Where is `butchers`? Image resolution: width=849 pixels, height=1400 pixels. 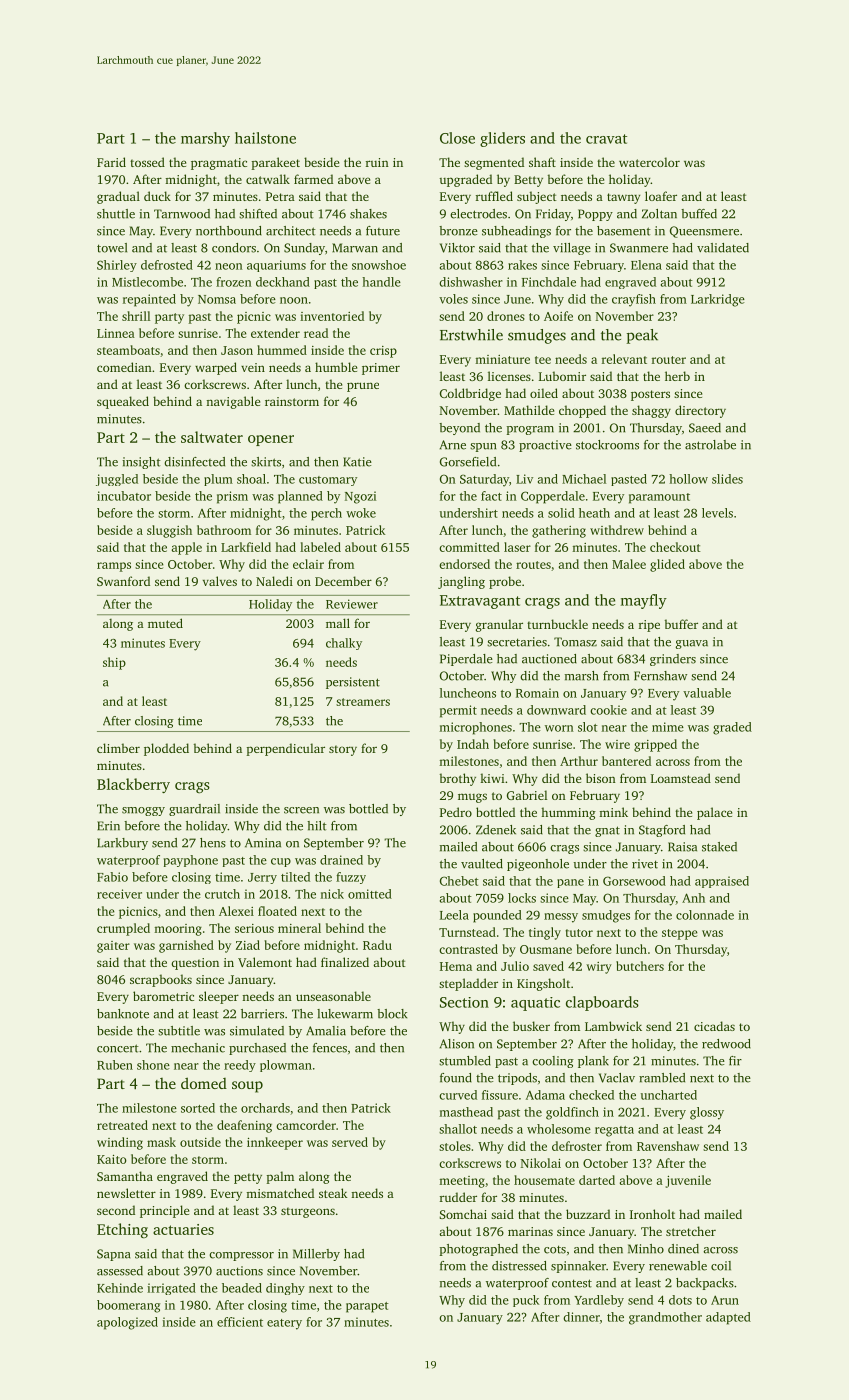 butchers is located at coordinates (640, 966).
